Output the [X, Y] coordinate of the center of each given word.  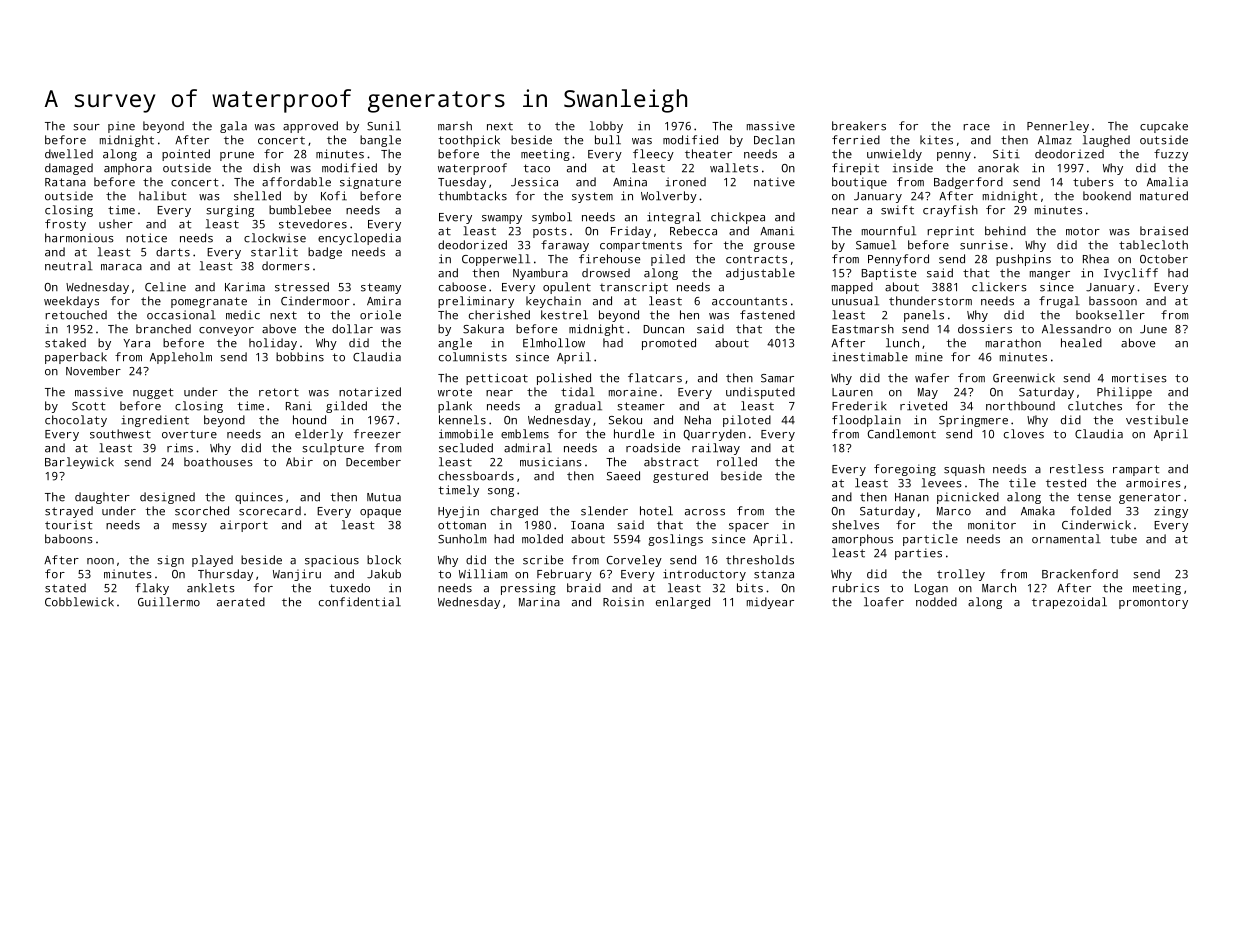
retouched [76, 315]
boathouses [218, 462]
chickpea [738, 218]
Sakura [483, 329]
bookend [1107, 196]
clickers [999, 287]
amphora [128, 169]
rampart [1136, 470]
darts [173, 252]
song [501, 492]
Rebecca [693, 231]
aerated [241, 602]
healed [1081, 343]
